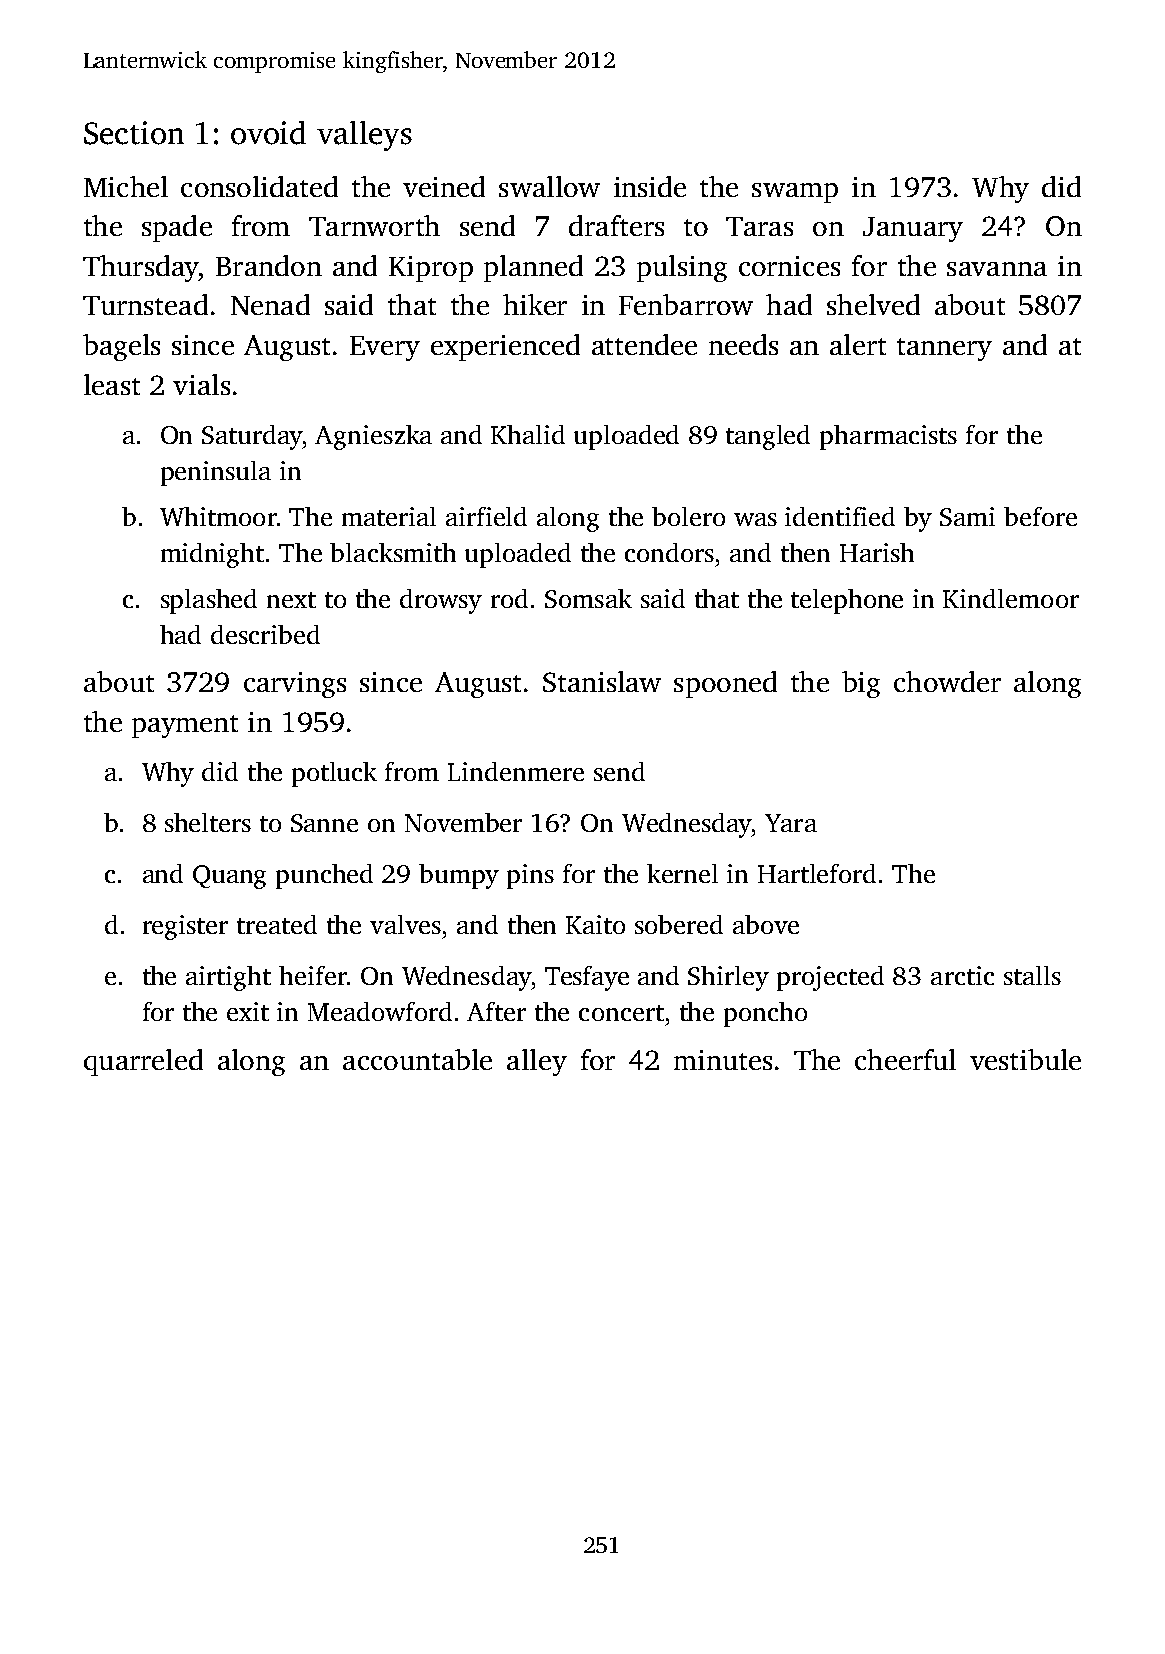  I want to click on quarreled, so click(143, 1062).
